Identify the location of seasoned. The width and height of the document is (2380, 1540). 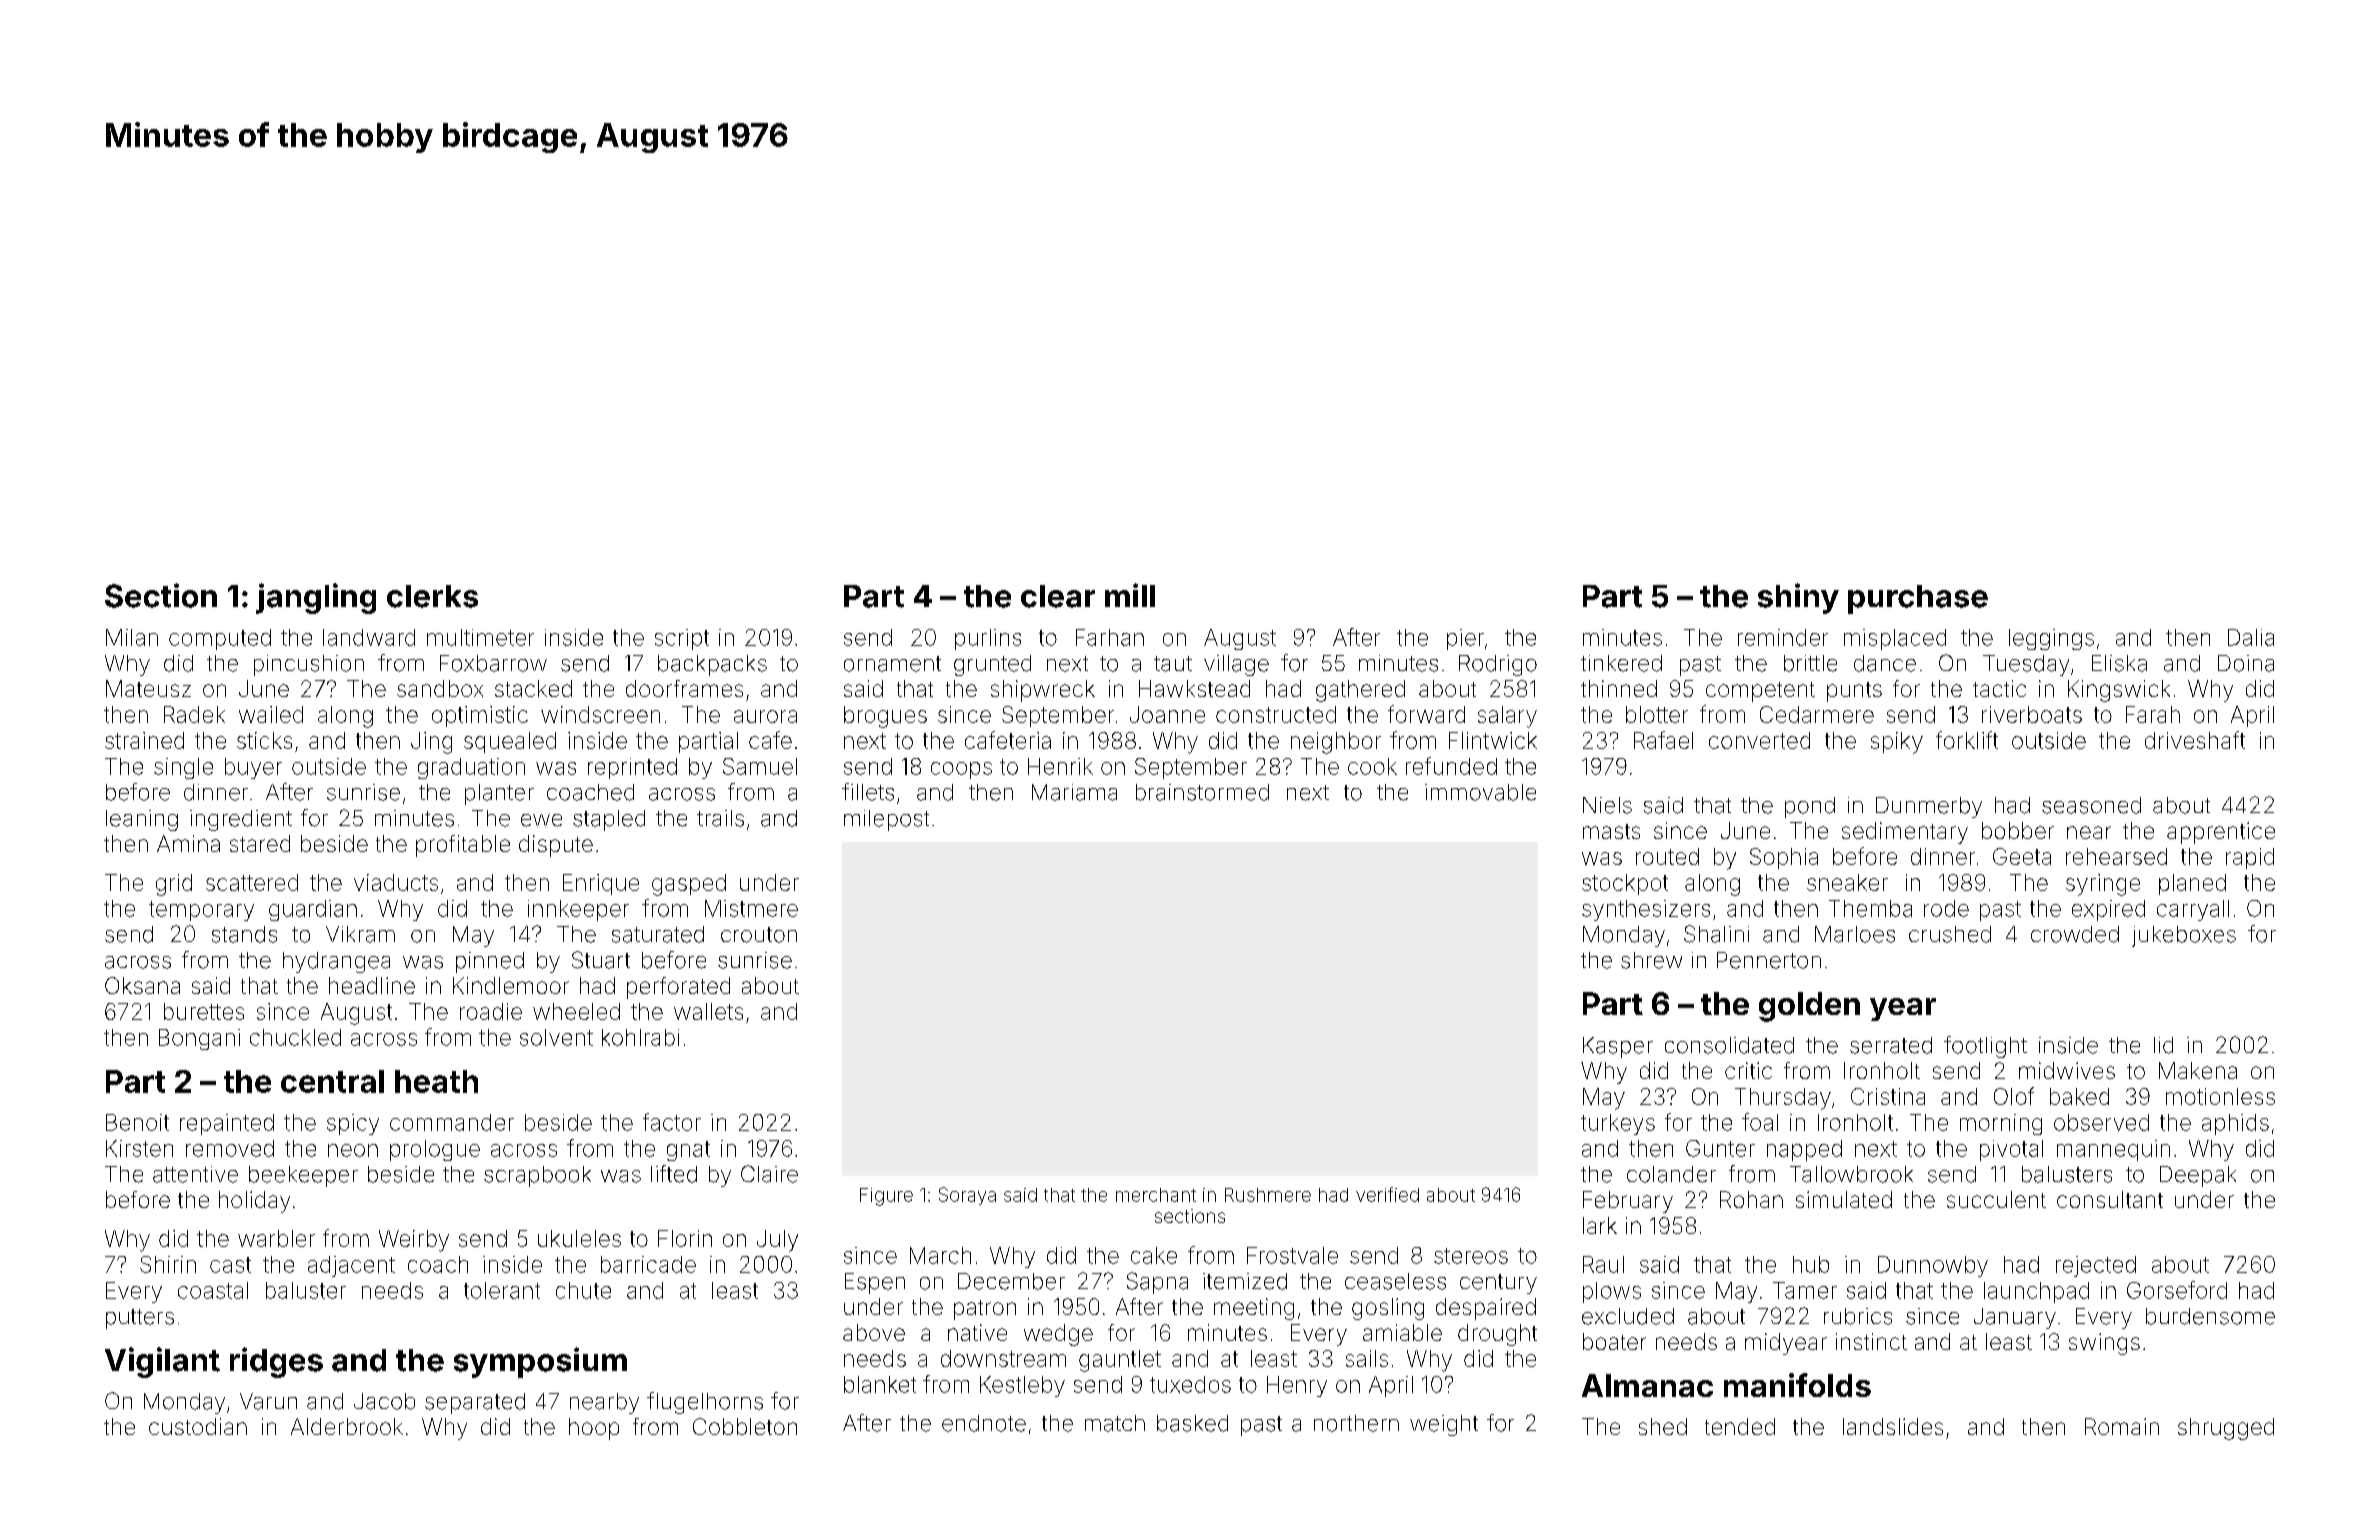
(2091, 805).
